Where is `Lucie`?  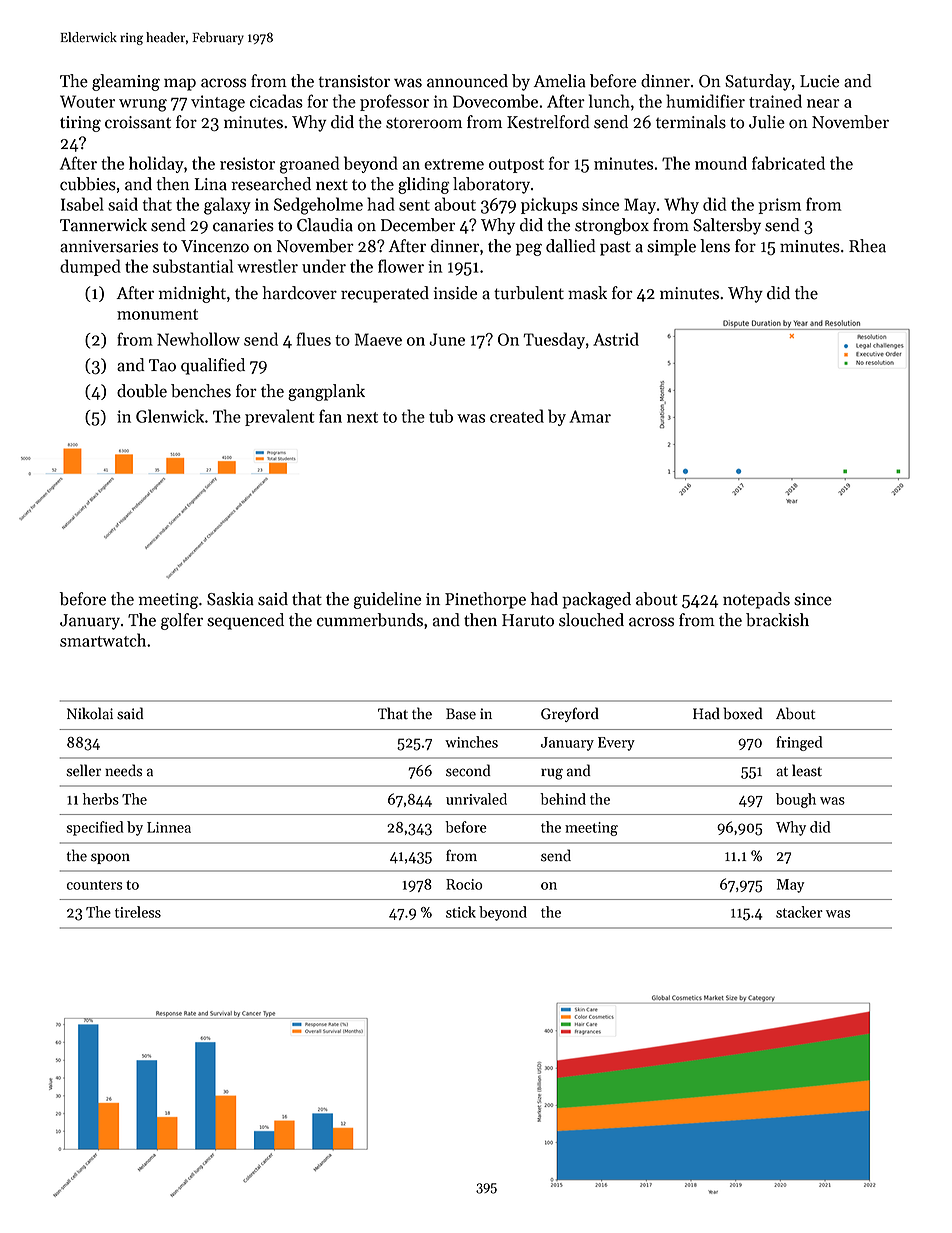 Lucie is located at coordinates (819, 81).
